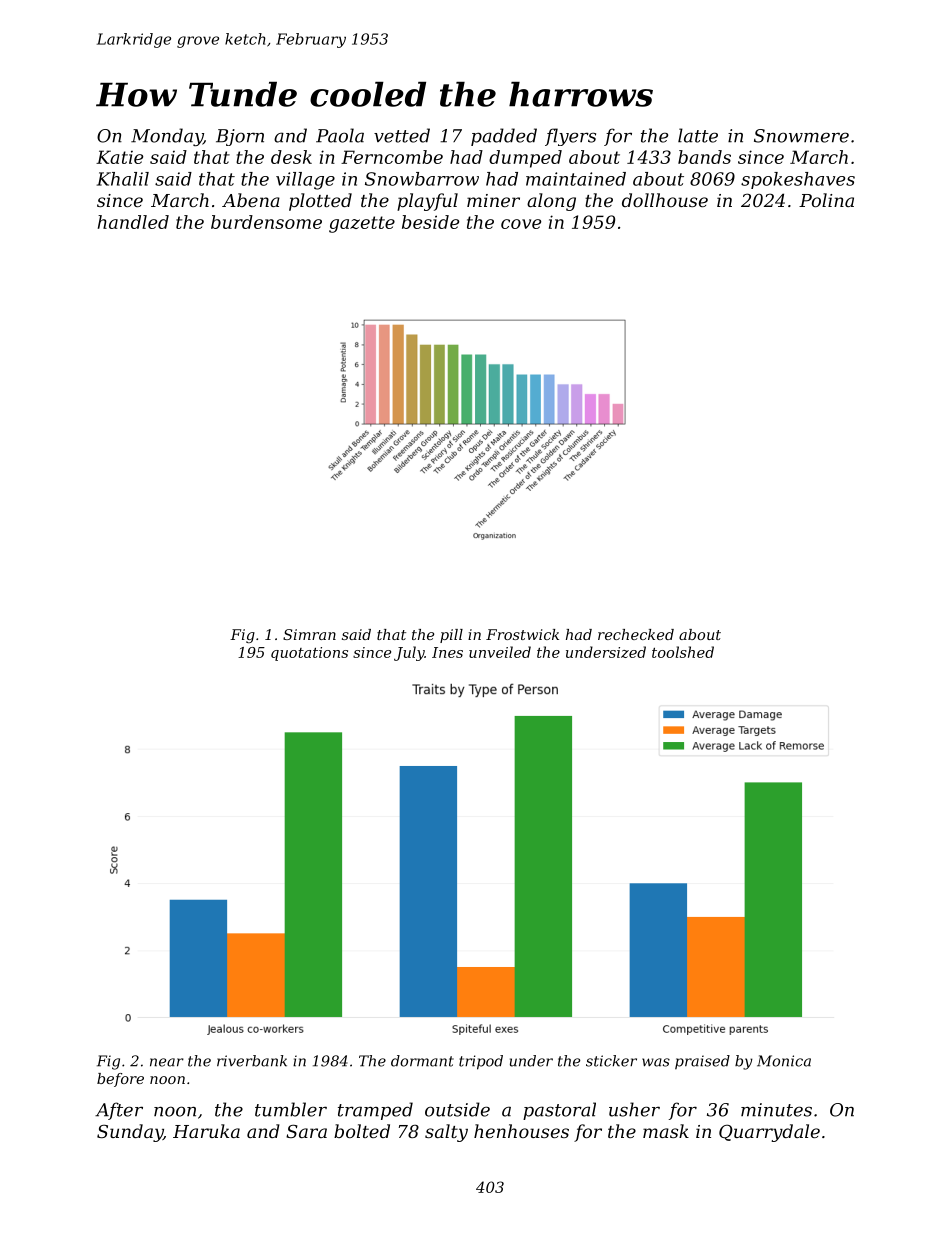 Image resolution: width=952 pixels, height=1233 pixels. I want to click on henhouses, so click(521, 1131).
